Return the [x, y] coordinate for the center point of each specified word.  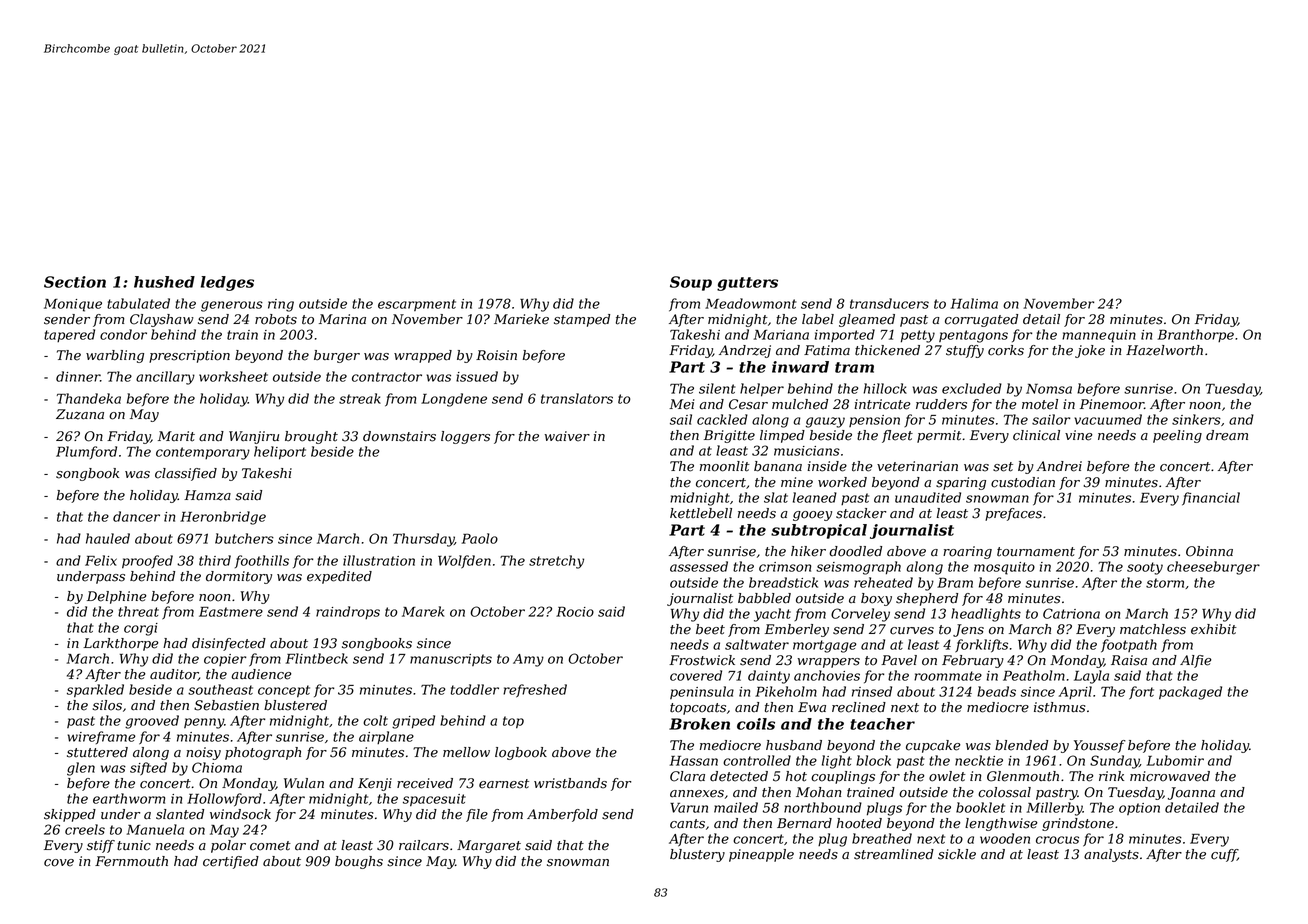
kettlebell [701, 513]
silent [717, 388]
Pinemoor [1112, 404]
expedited [339, 577]
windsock [240, 814]
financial [1211, 499]
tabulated [138, 303]
